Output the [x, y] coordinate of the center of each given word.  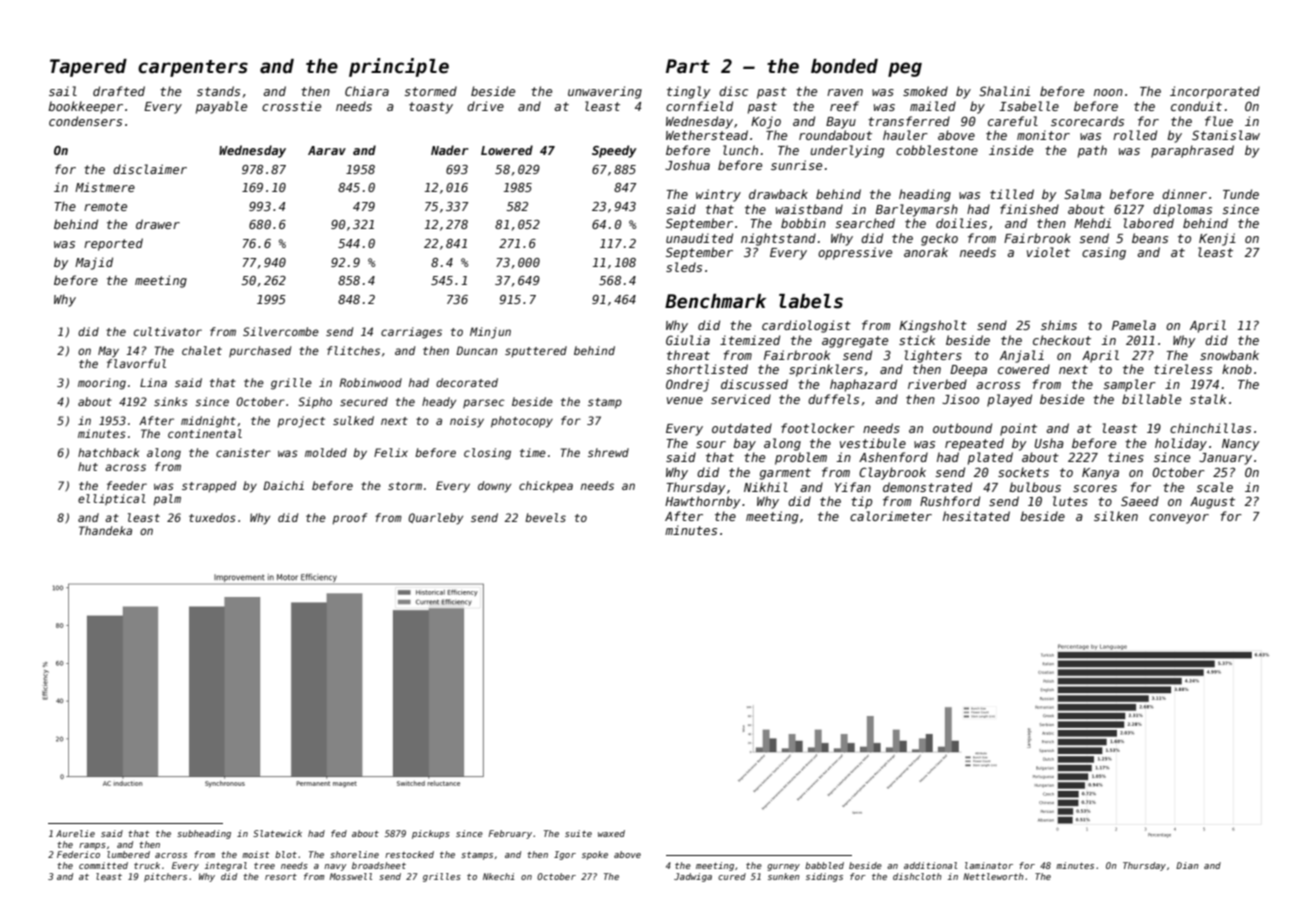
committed [103, 865]
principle [399, 67]
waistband [809, 209]
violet [1048, 252]
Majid [94, 263]
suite [578, 833]
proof [349, 519]
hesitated [976, 516]
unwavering [605, 92]
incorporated [1215, 92]
